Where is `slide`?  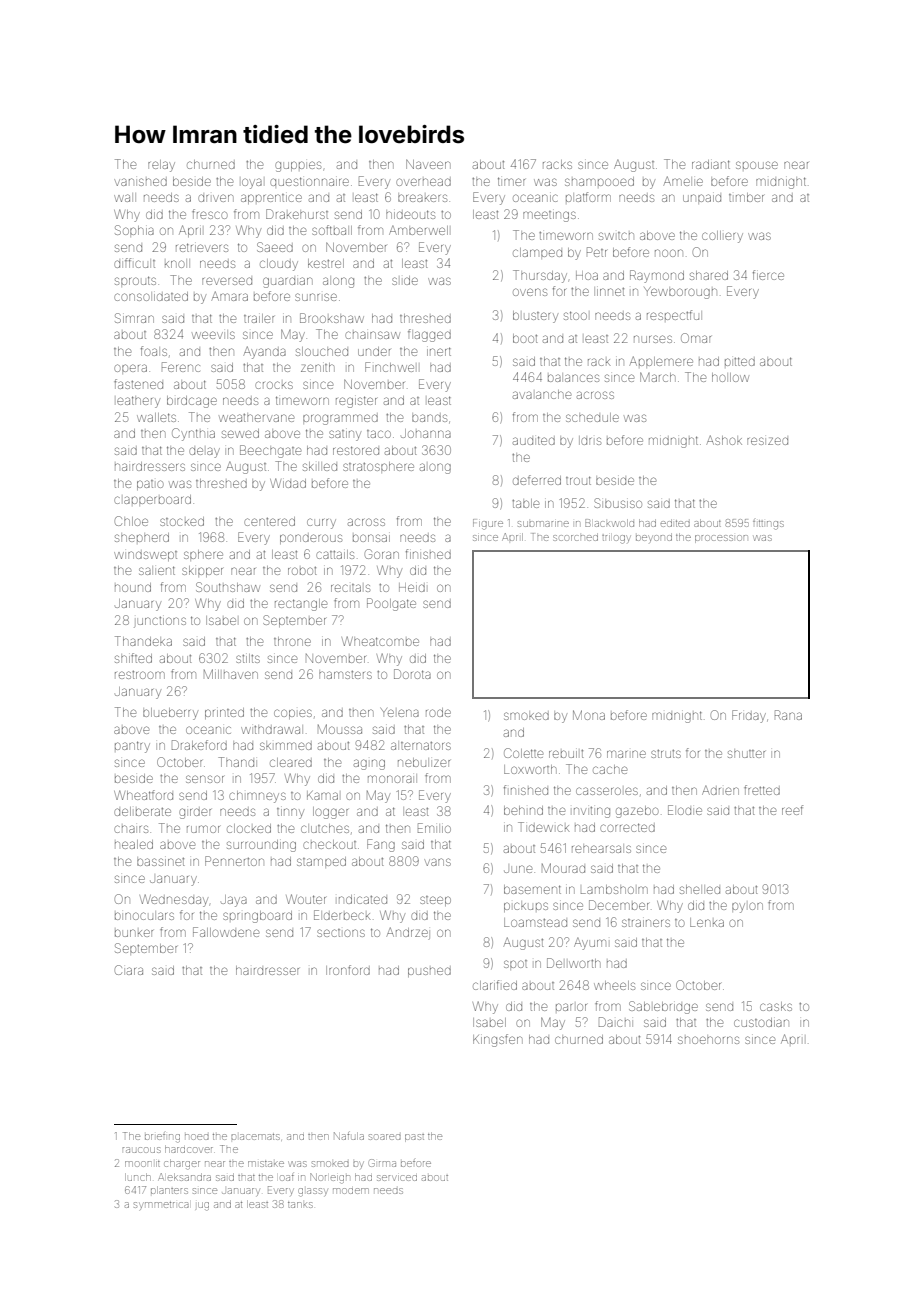
slide is located at coordinates (405, 280).
